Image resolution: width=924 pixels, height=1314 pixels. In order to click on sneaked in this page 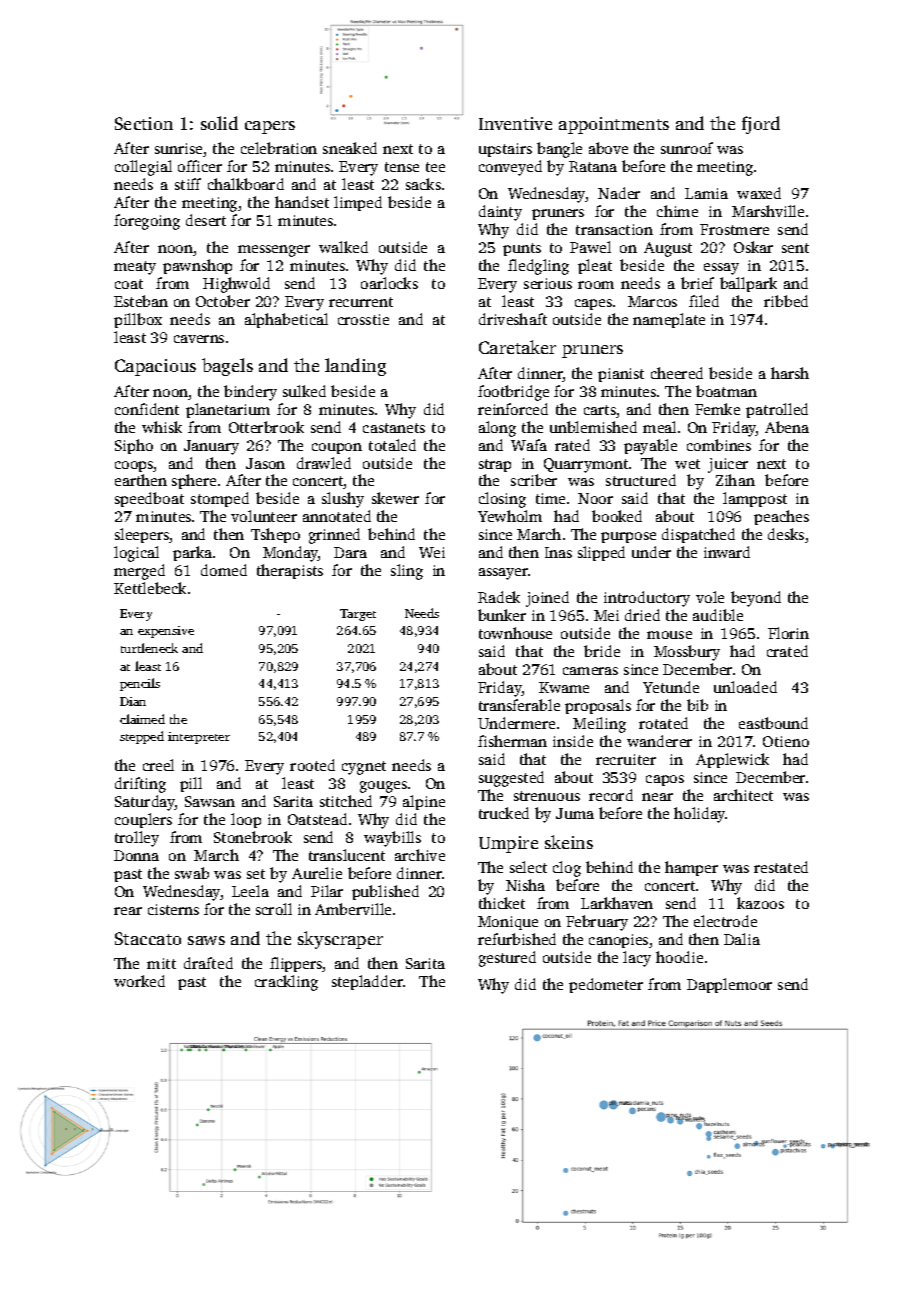, I will do `click(350, 148)`.
